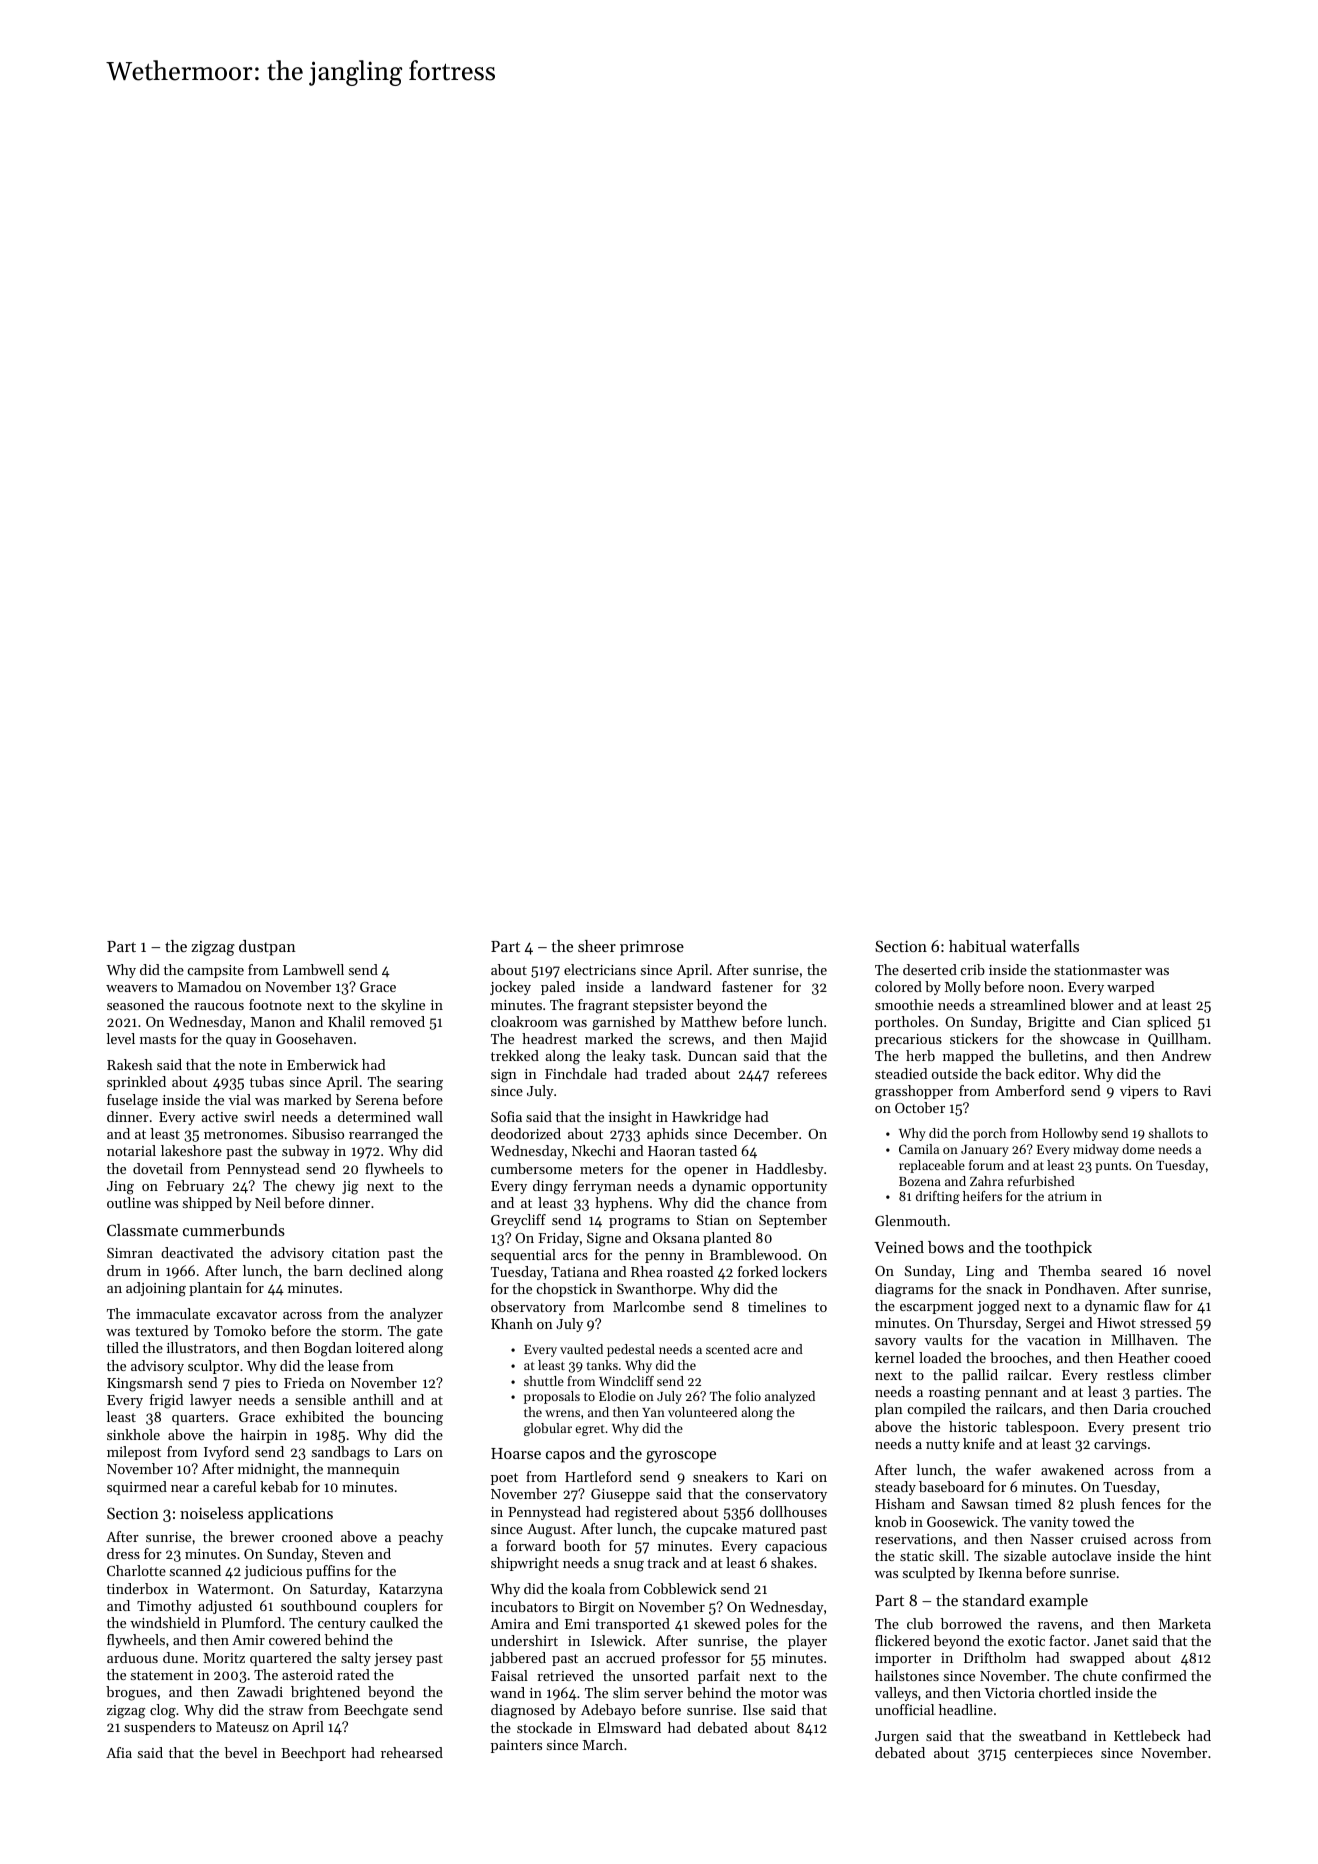 The image size is (1318, 1864). What do you see at coordinates (1131, 1409) in the screenshot?
I see `Daria` at bounding box center [1131, 1409].
